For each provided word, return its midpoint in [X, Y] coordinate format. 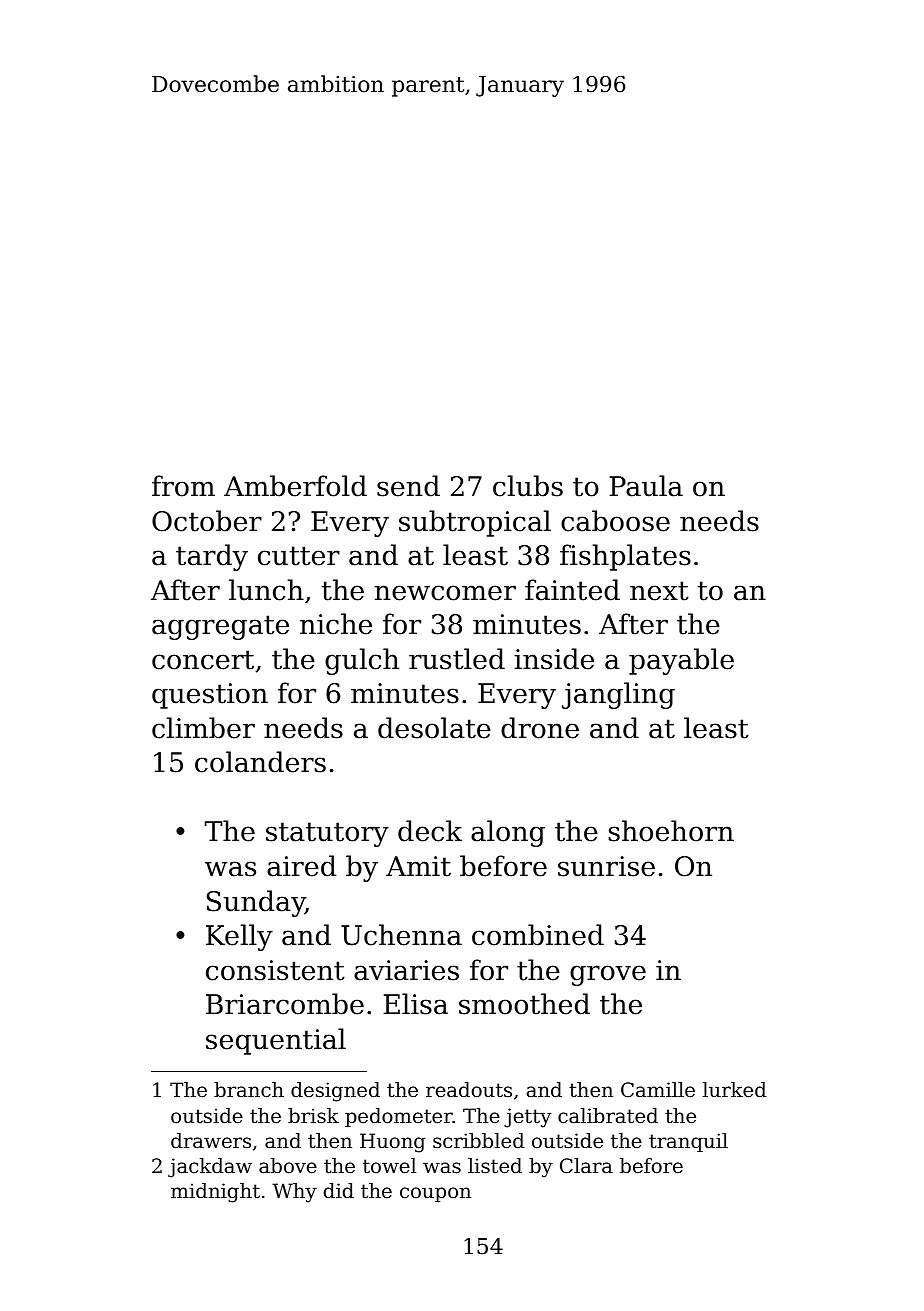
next [659, 591]
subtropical [475, 523]
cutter [299, 556]
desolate [434, 728]
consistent [275, 970]
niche [336, 624]
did [339, 1190]
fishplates [625, 557]
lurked [735, 1090]
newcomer [445, 593]
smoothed [524, 1004]
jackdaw [210, 1168]
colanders [260, 762]
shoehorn [671, 831]
